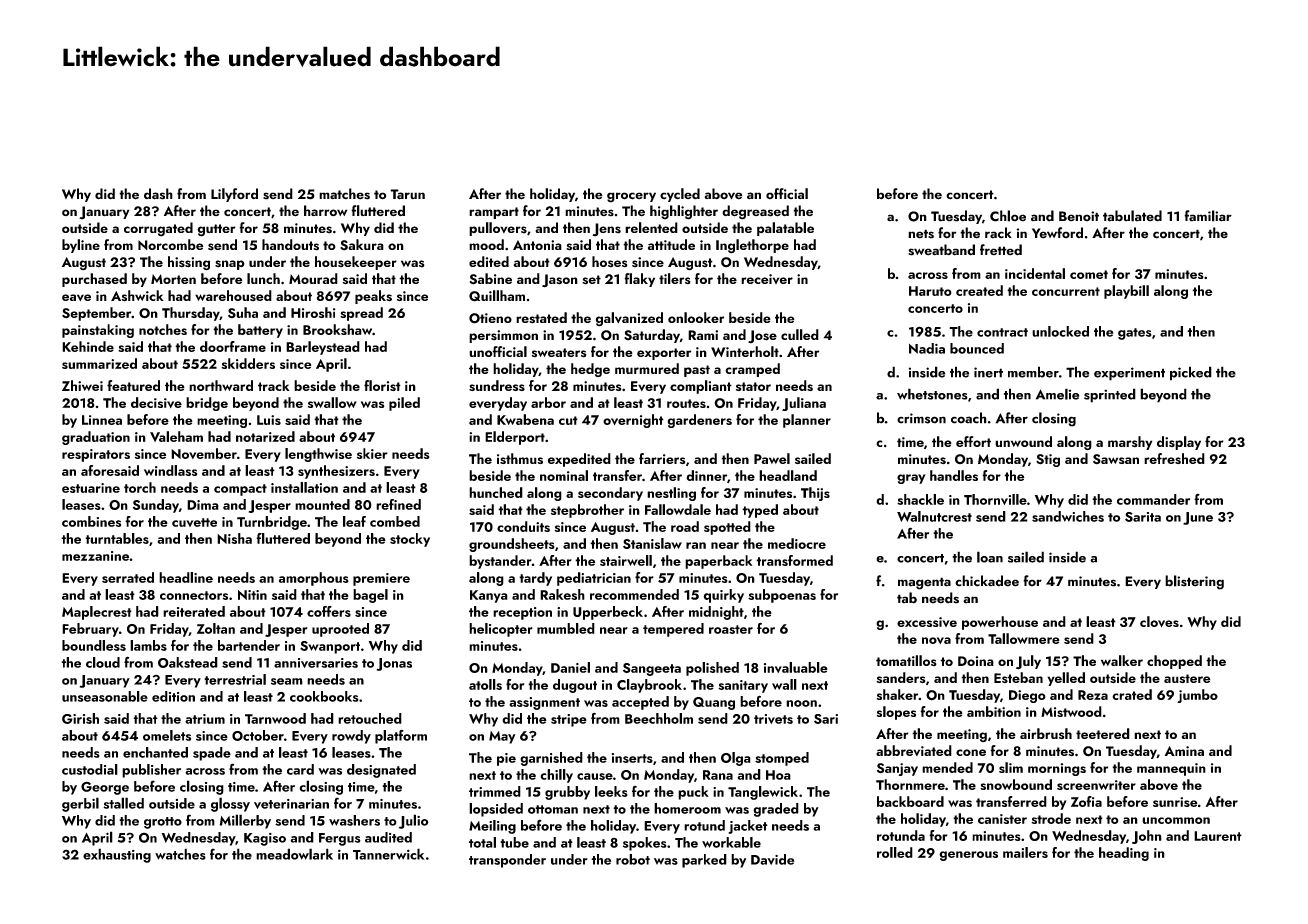  What do you see at coordinates (664, 354) in the screenshot?
I see `exporter` at bounding box center [664, 354].
